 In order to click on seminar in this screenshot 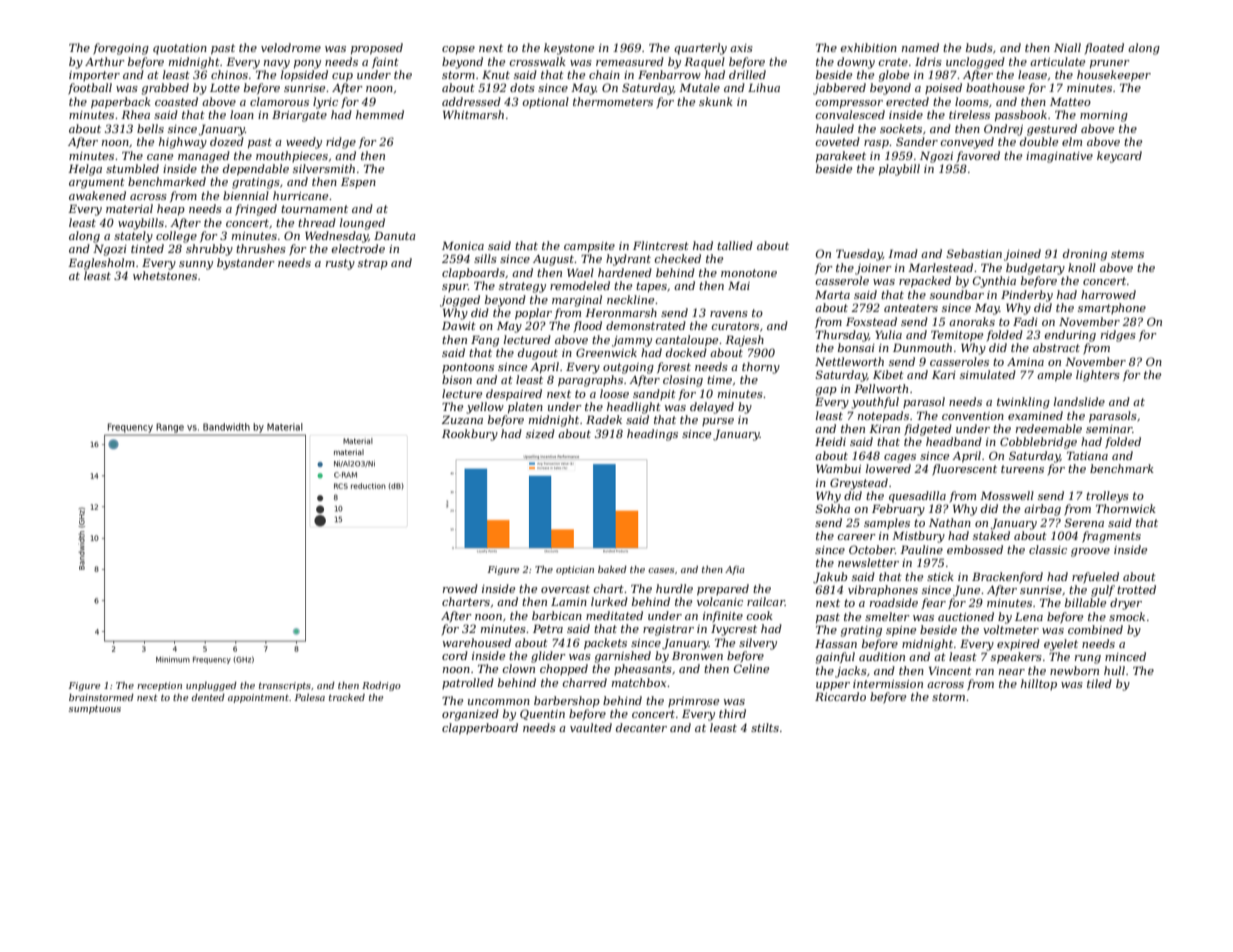, I will do `click(1109, 429)`.
